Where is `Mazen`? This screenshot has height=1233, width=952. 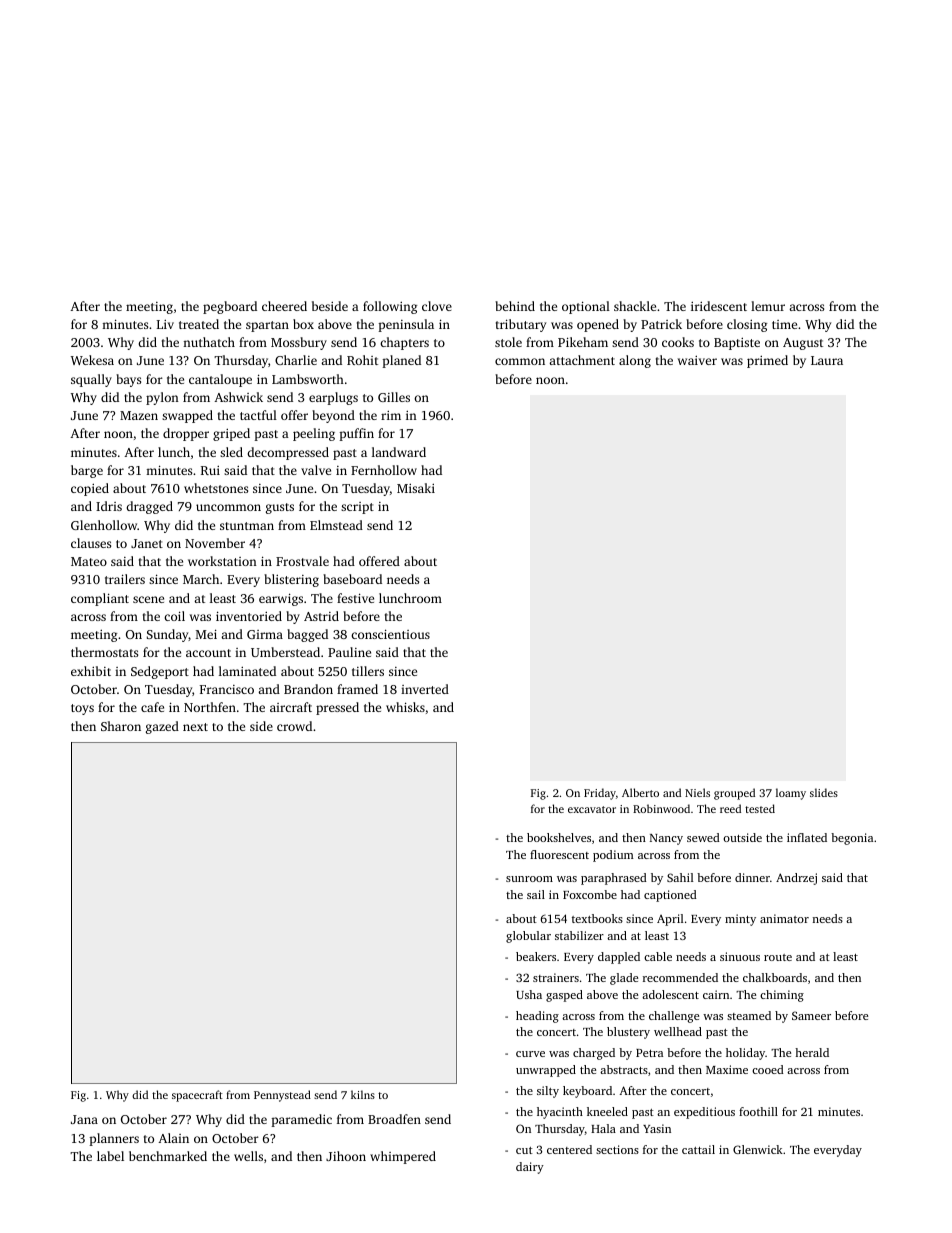
Mazen is located at coordinates (139, 415).
